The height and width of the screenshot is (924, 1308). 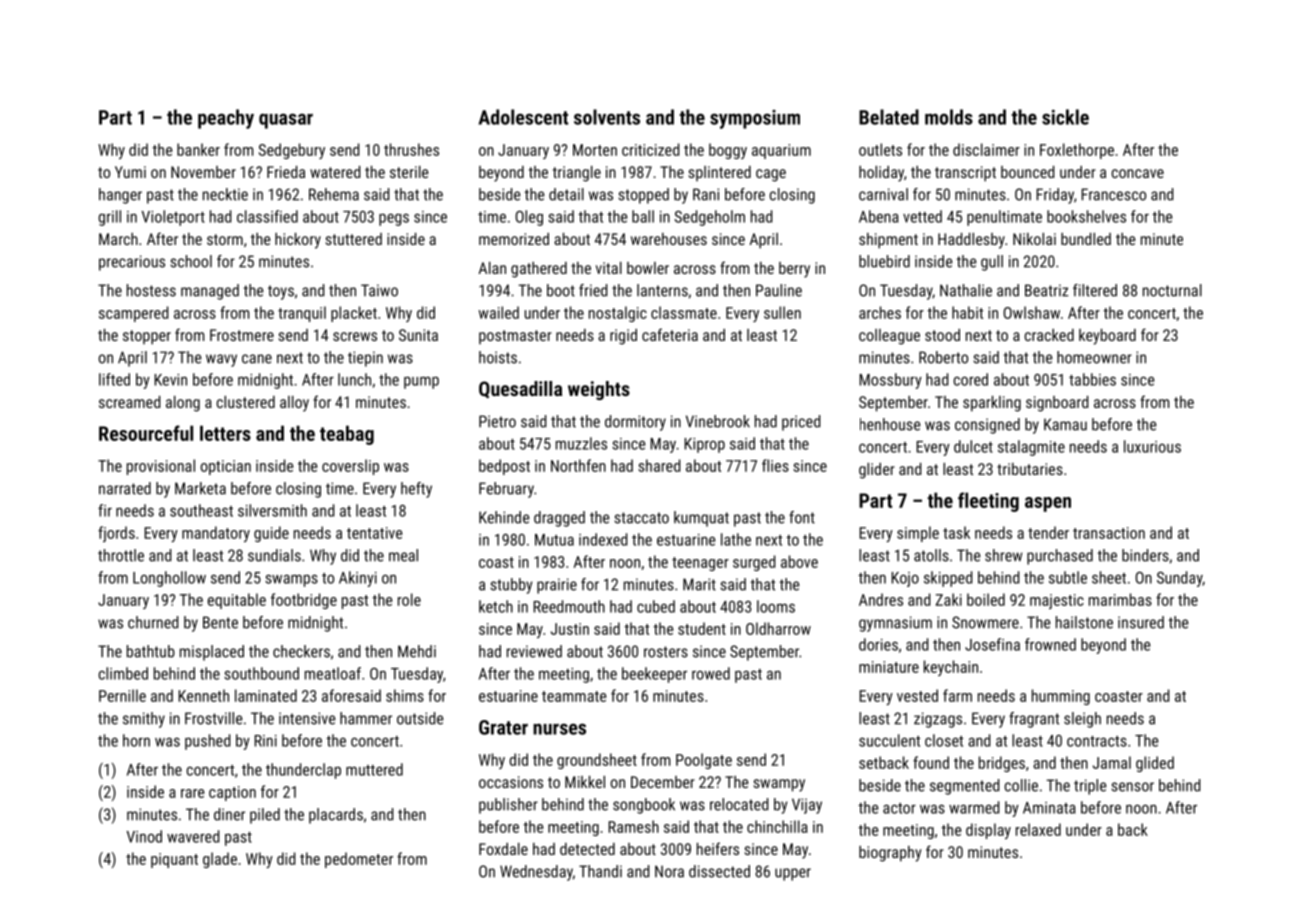 What do you see at coordinates (198, 149) in the screenshot?
I see `banker` at bounding box center [198, 149].
